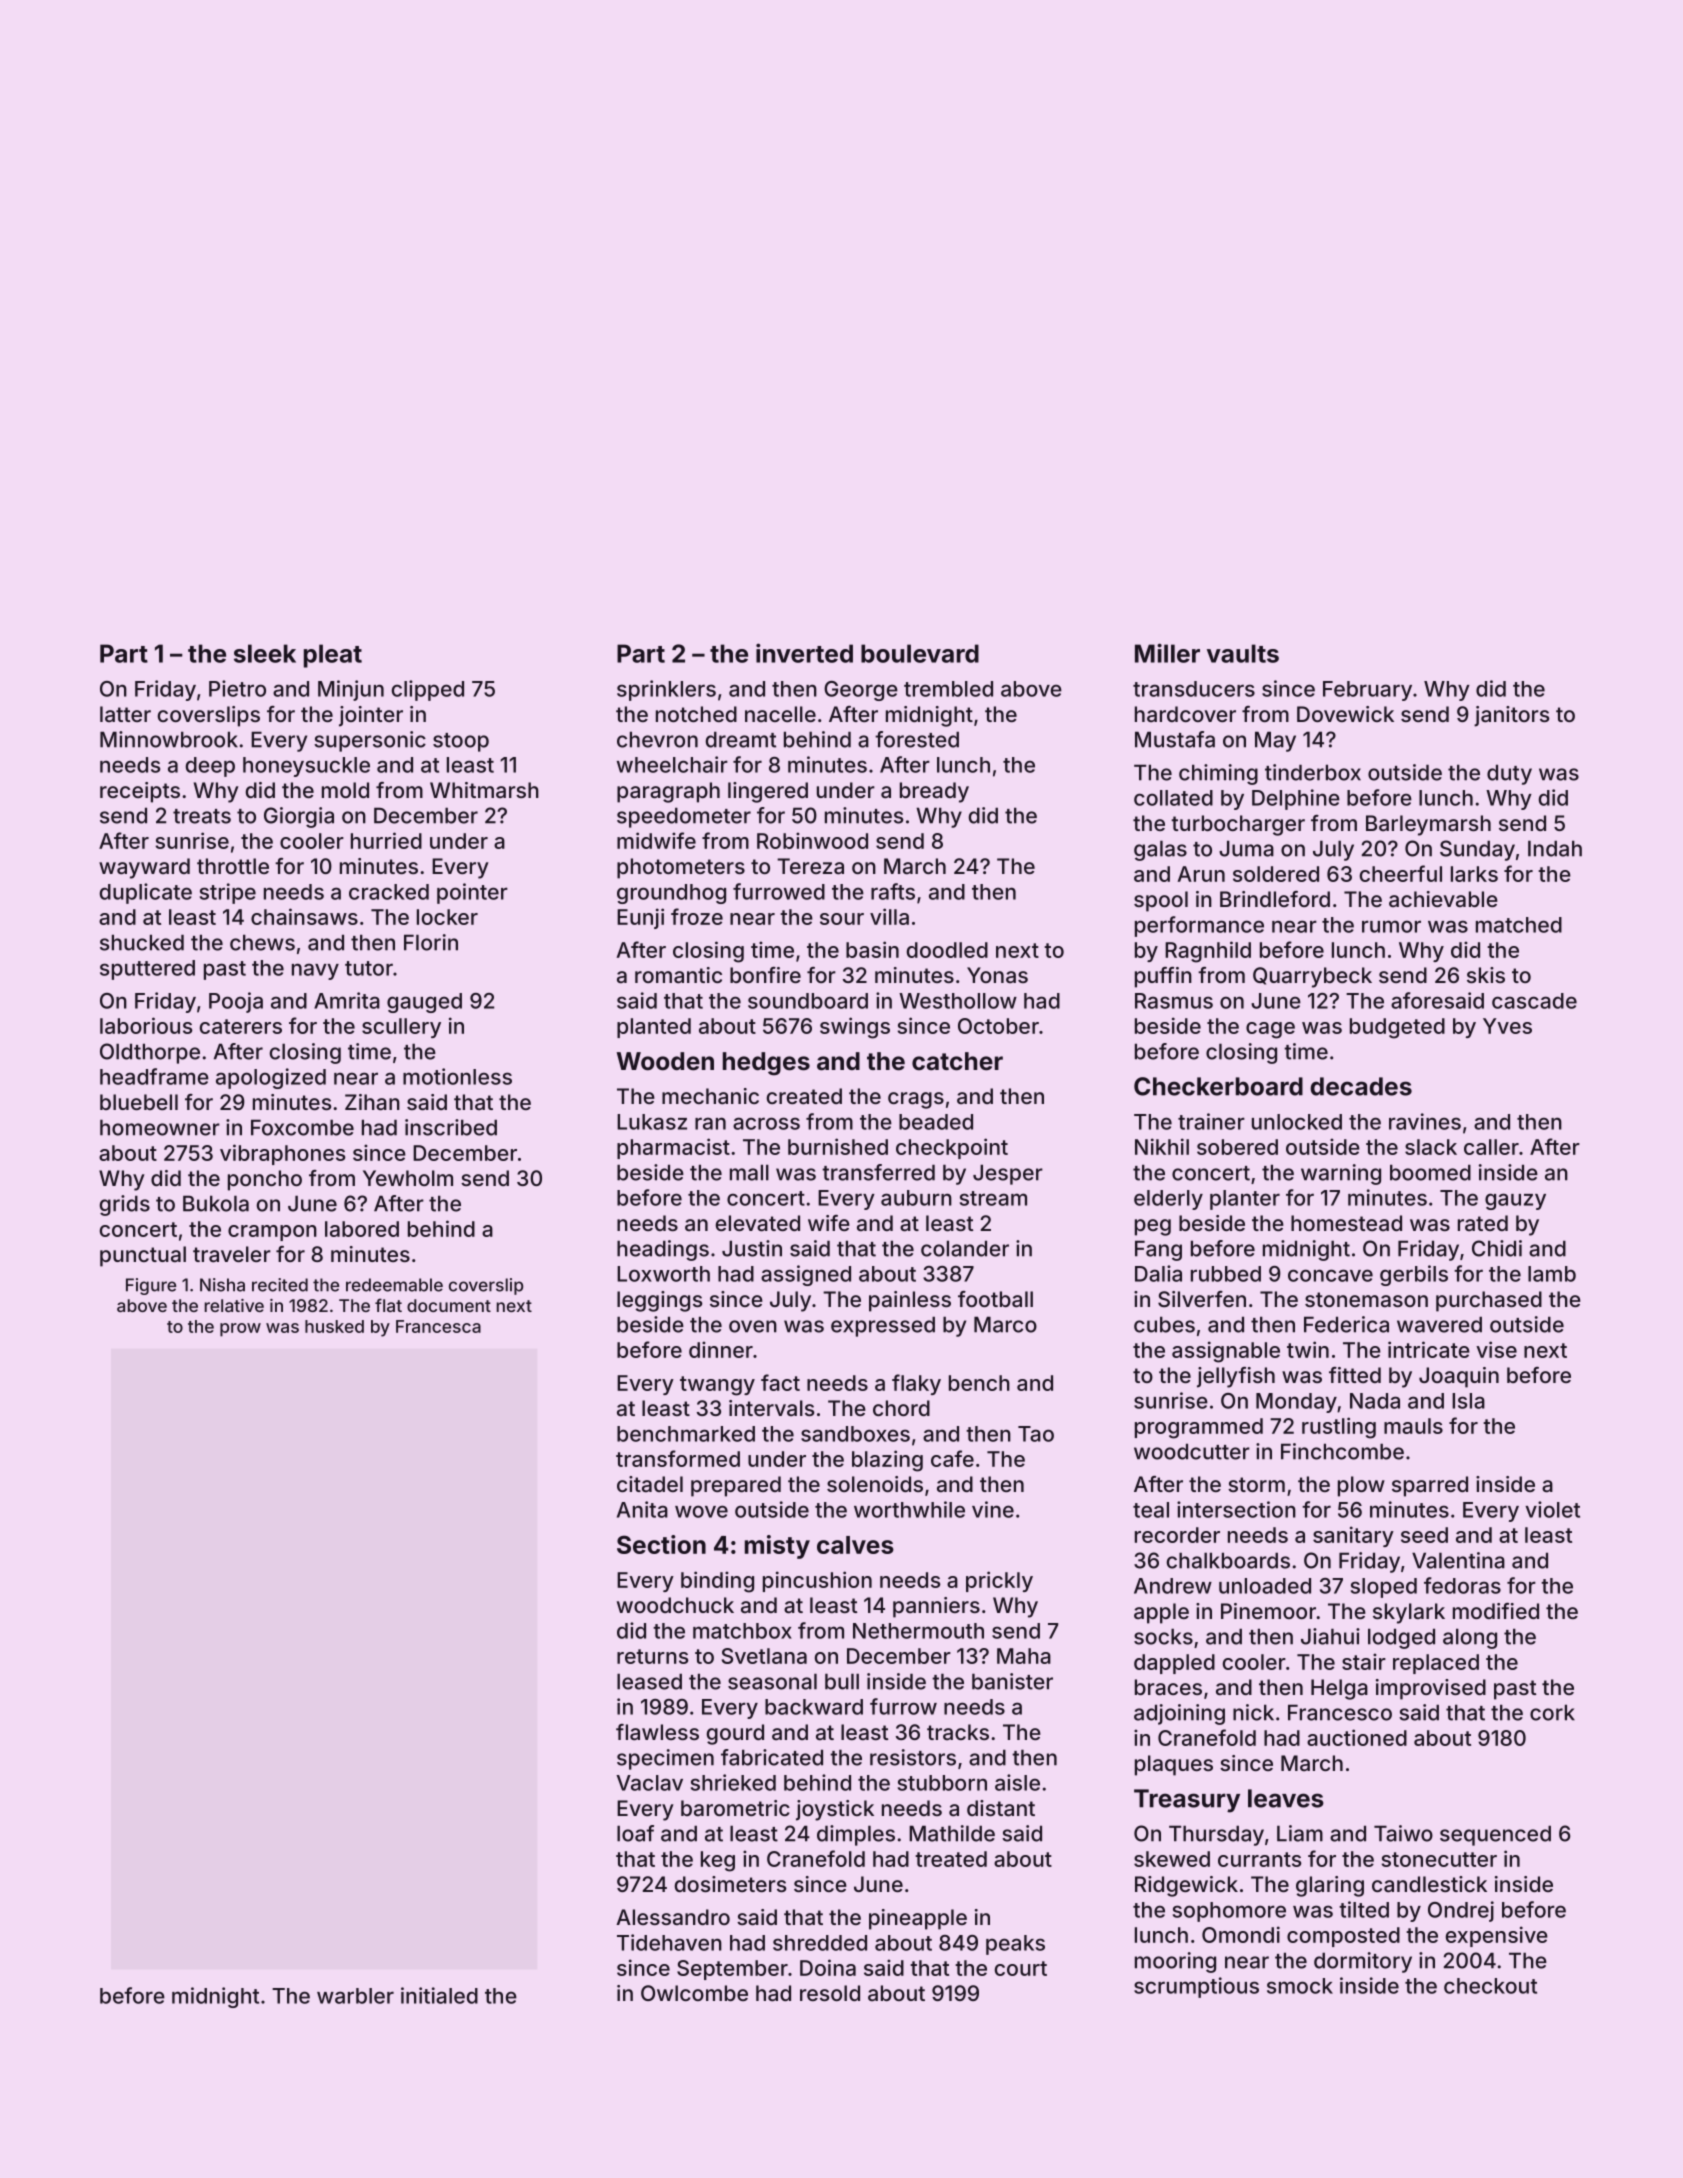 This image has height=2178, width=1683. I want to click on rumor, so click(1391, 926).
